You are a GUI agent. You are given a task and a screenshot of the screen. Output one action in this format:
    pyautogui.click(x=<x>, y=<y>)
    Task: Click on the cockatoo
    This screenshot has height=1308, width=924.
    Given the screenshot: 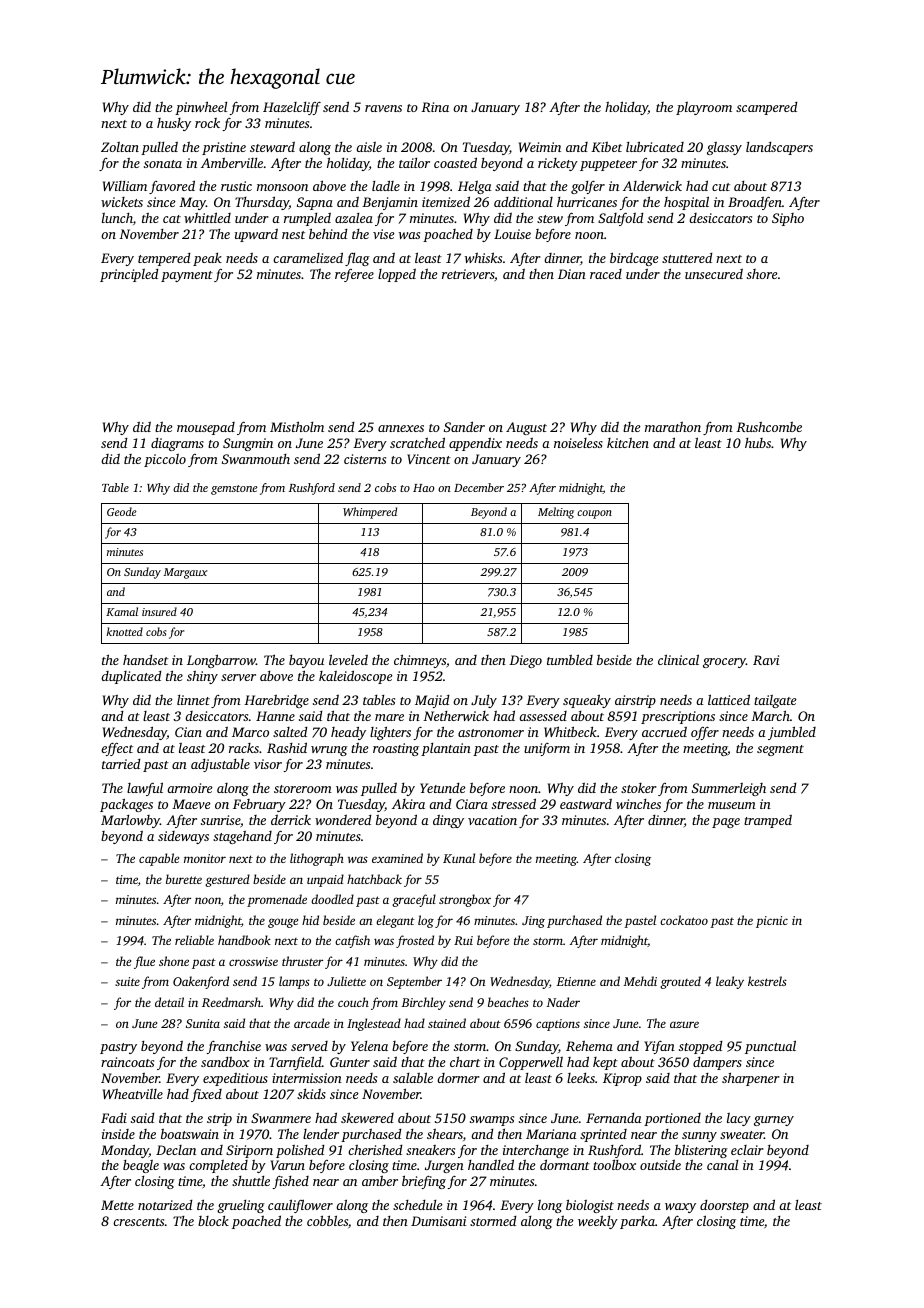 What is the action you would take?
    pyautogui.click(x=684, y=920)
